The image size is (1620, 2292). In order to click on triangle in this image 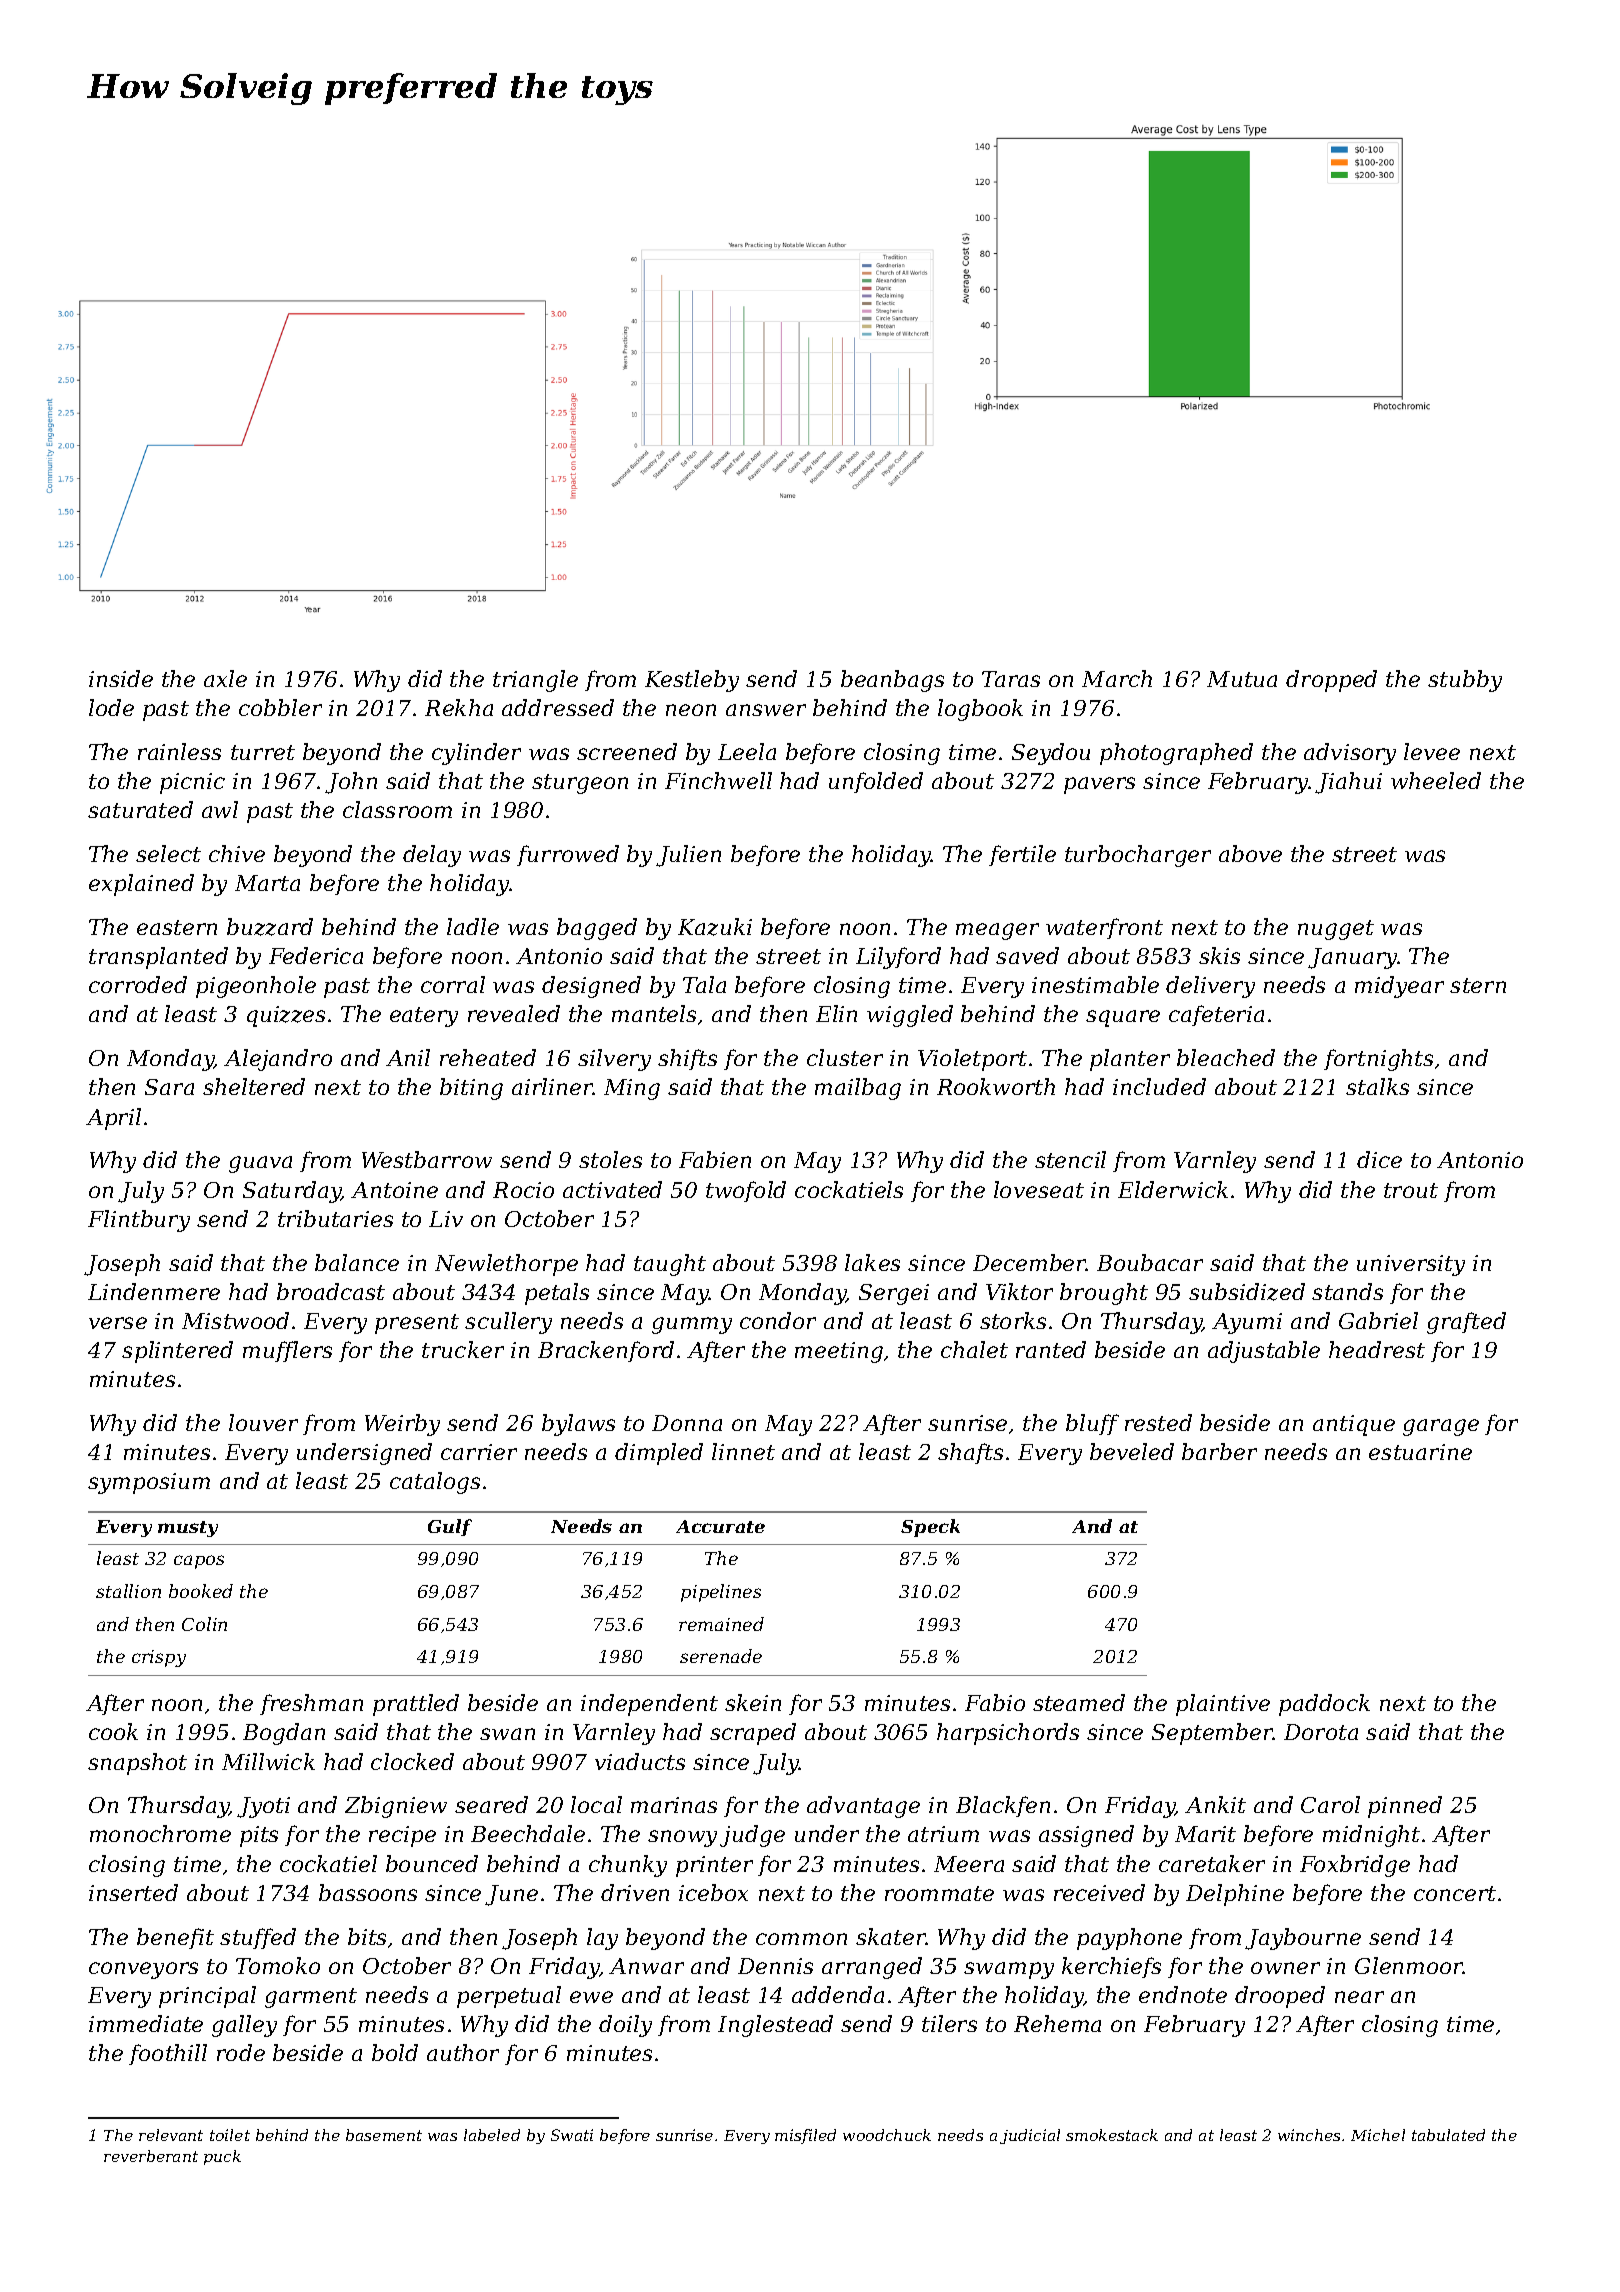, I will do `click(535, 681)`.
